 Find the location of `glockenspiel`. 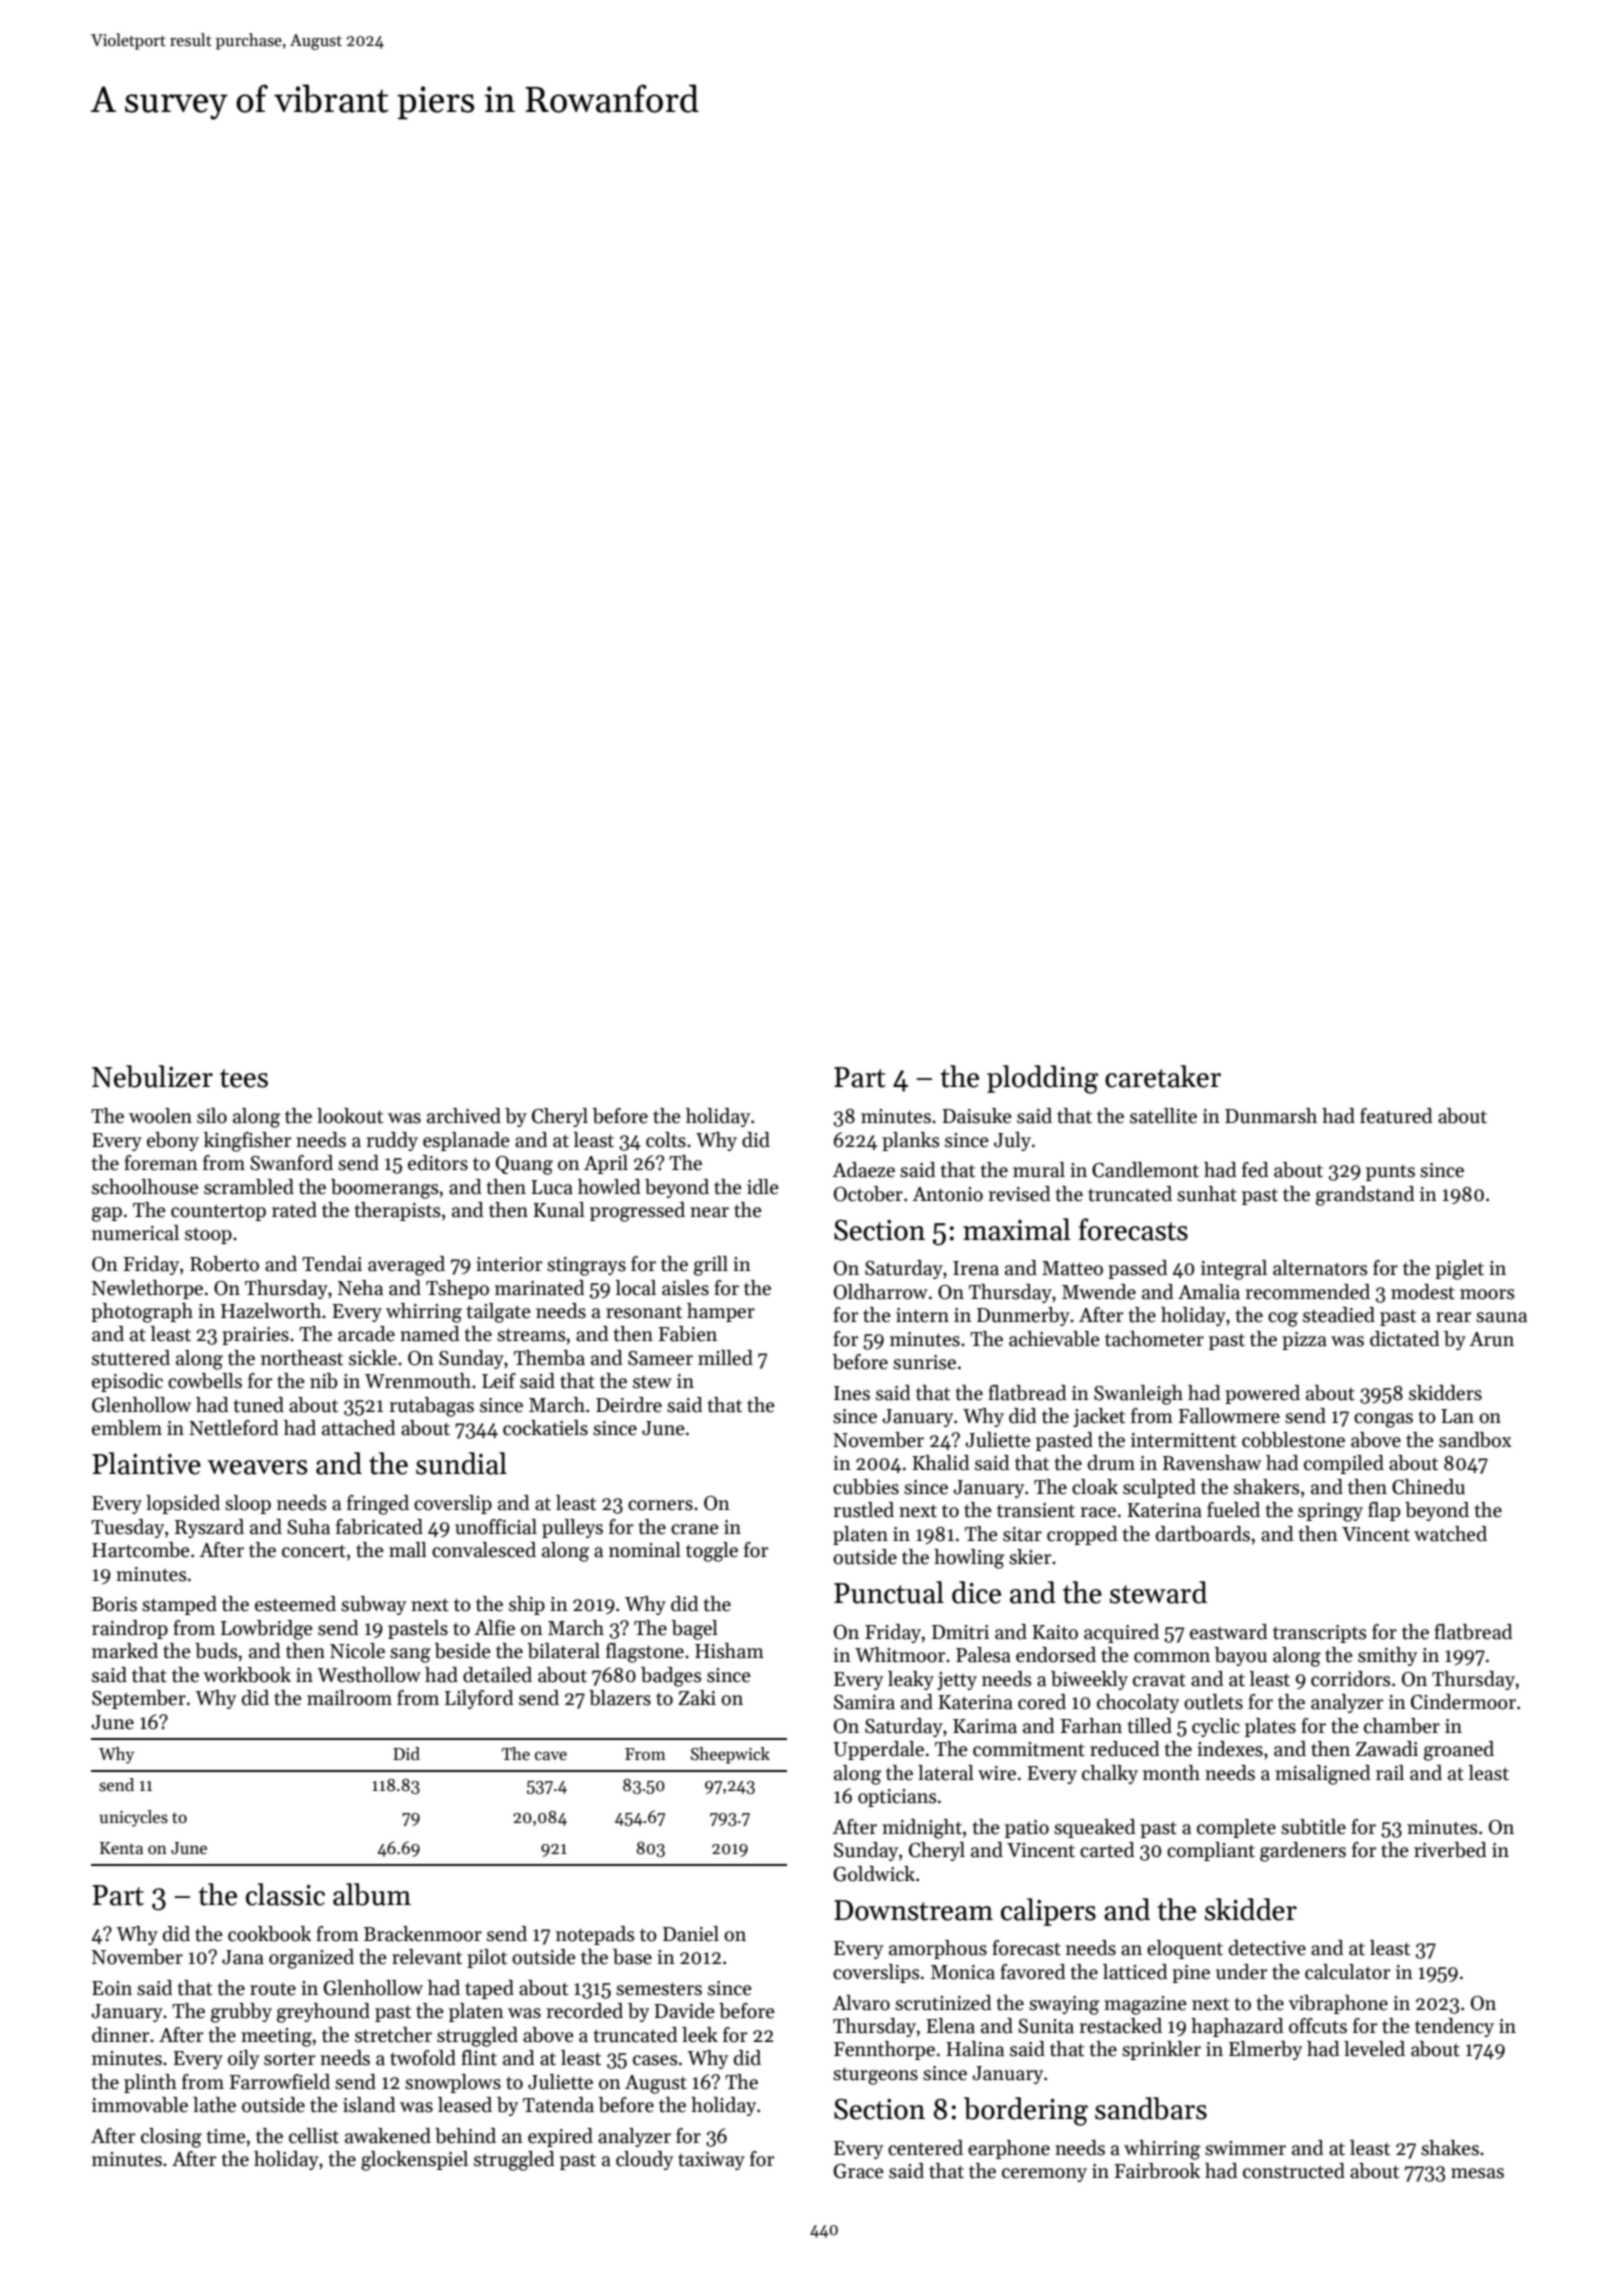

glockenspiel is located at coordinates (414, 2161).
